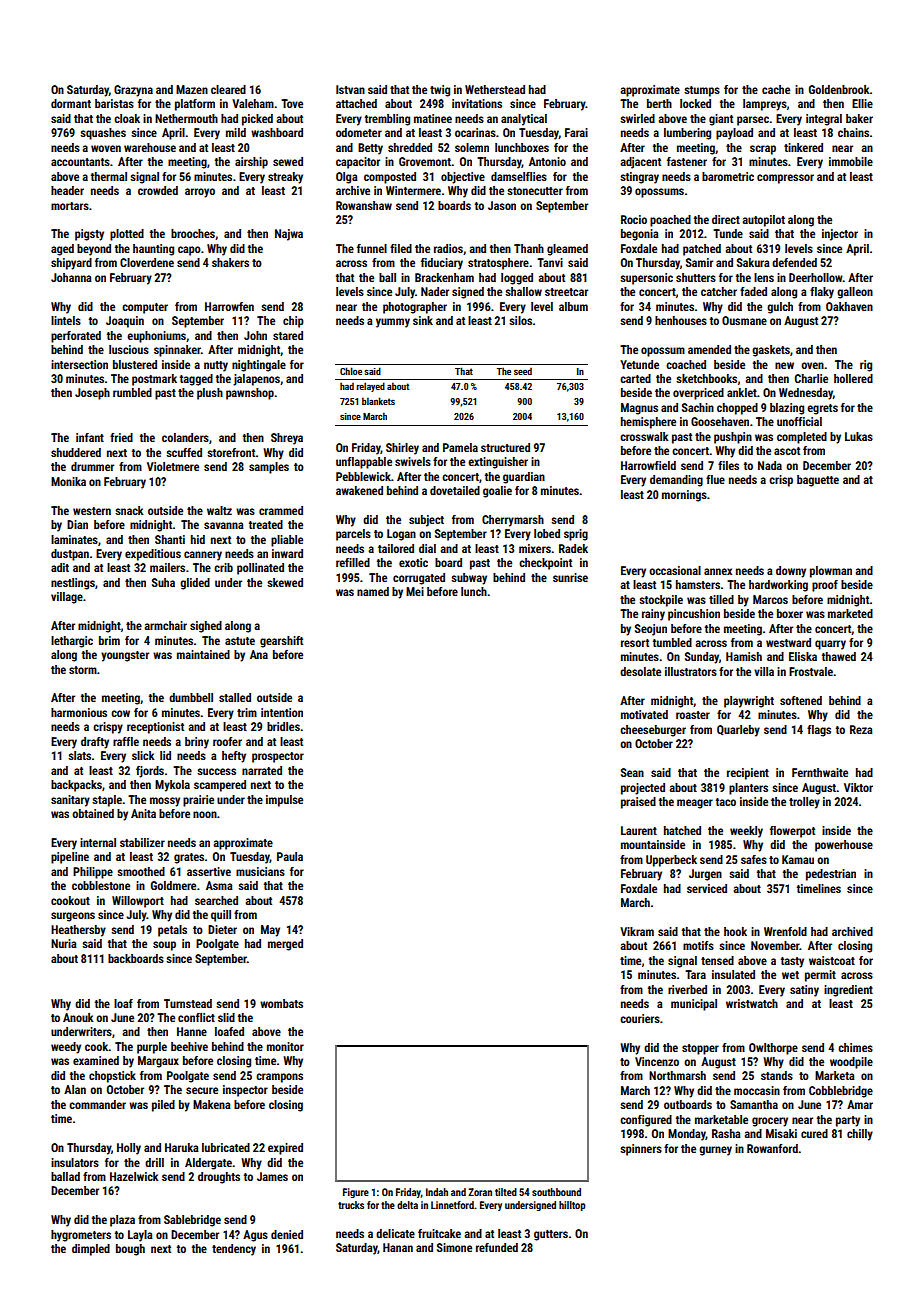 Image resolution: width=924 pixels, height=1308 pixels. What do you see at coordinates (721, 599) in the page?
I see `tilled` at bounding box center [721, 599].
